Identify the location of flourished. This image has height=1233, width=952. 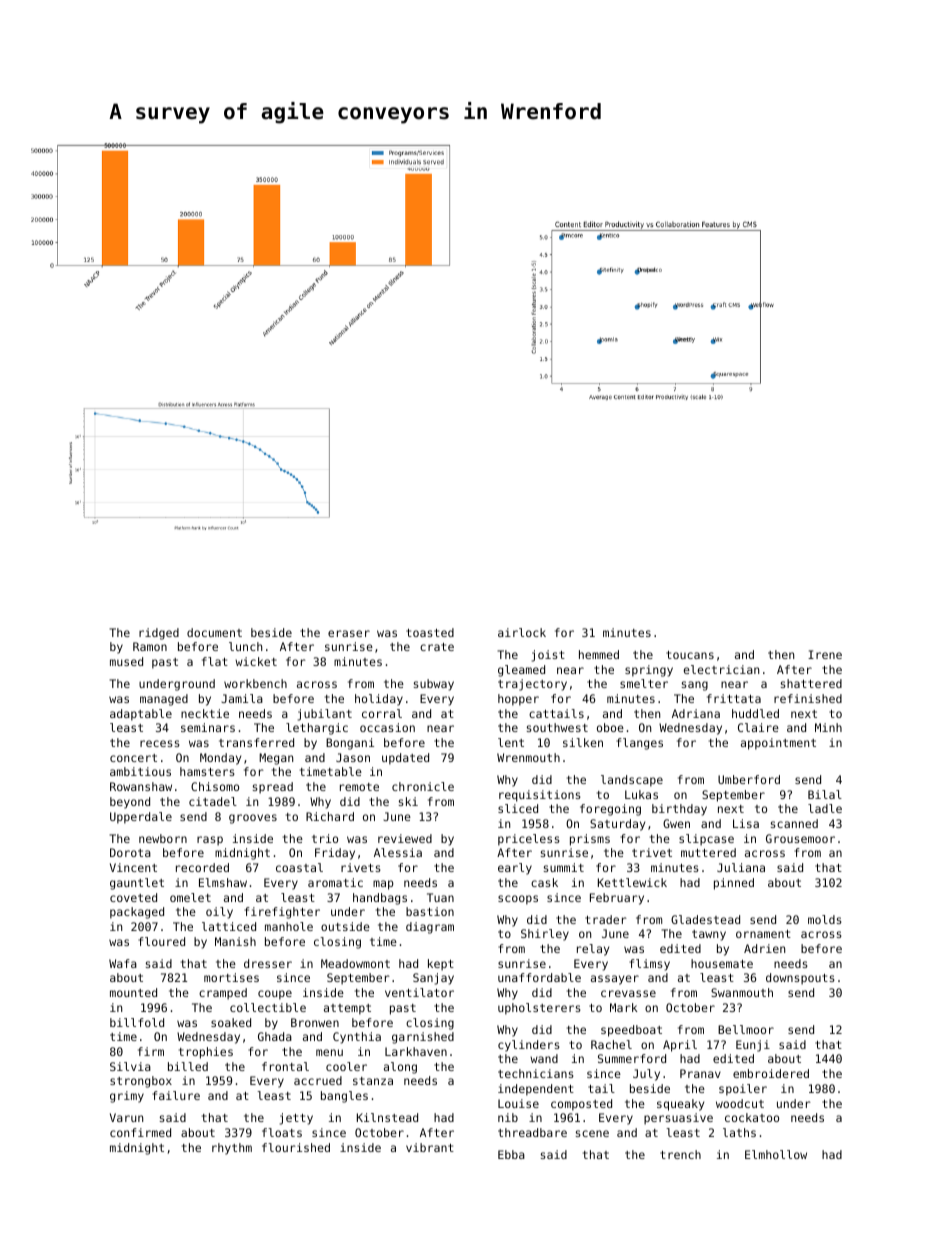
(296, 1147).
